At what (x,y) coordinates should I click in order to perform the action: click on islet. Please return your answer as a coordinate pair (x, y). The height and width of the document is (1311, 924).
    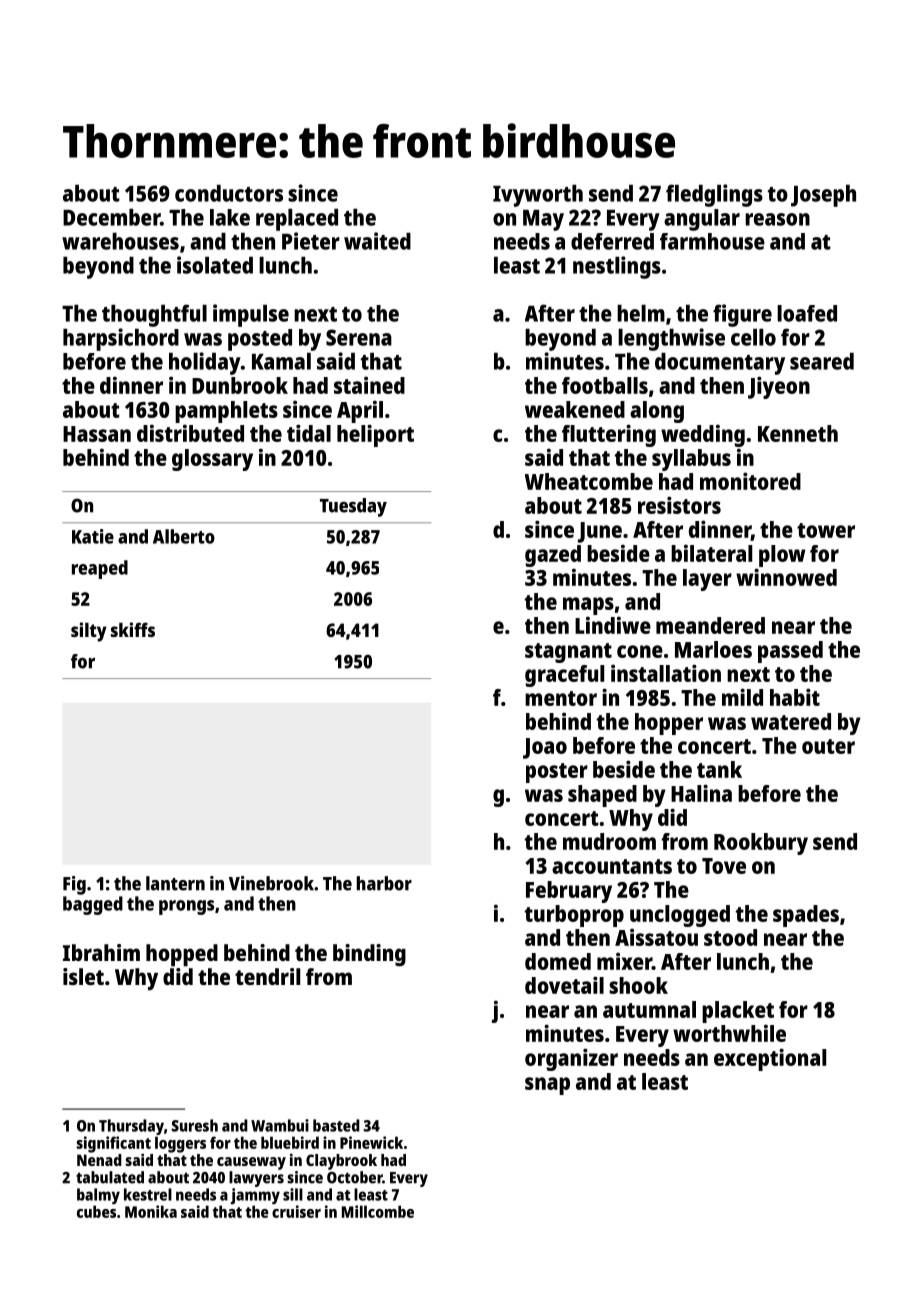
    Looking at the image, I should click on (83, 976).
